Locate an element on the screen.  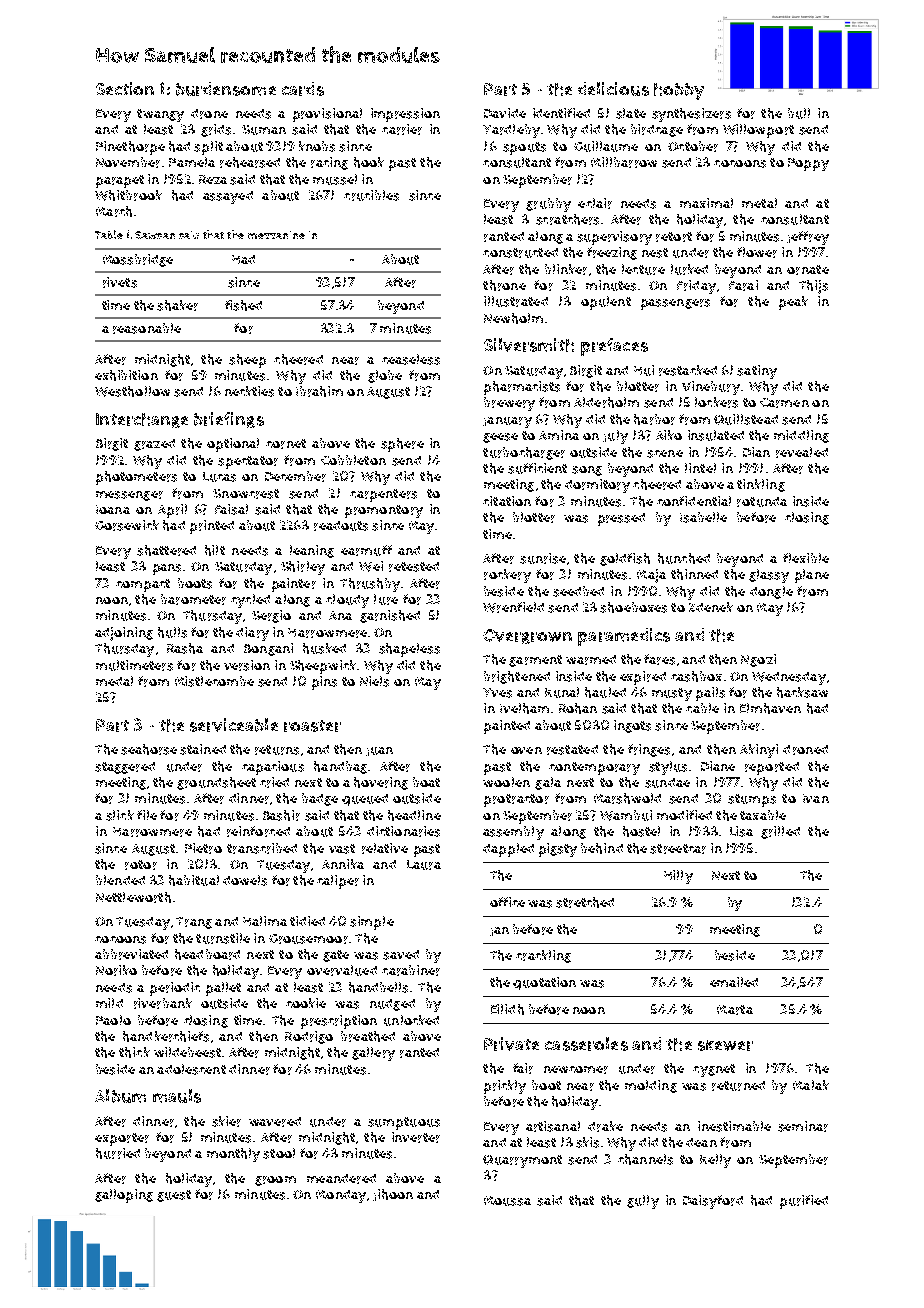
Yardleby is located at coordinates (511, 131).
